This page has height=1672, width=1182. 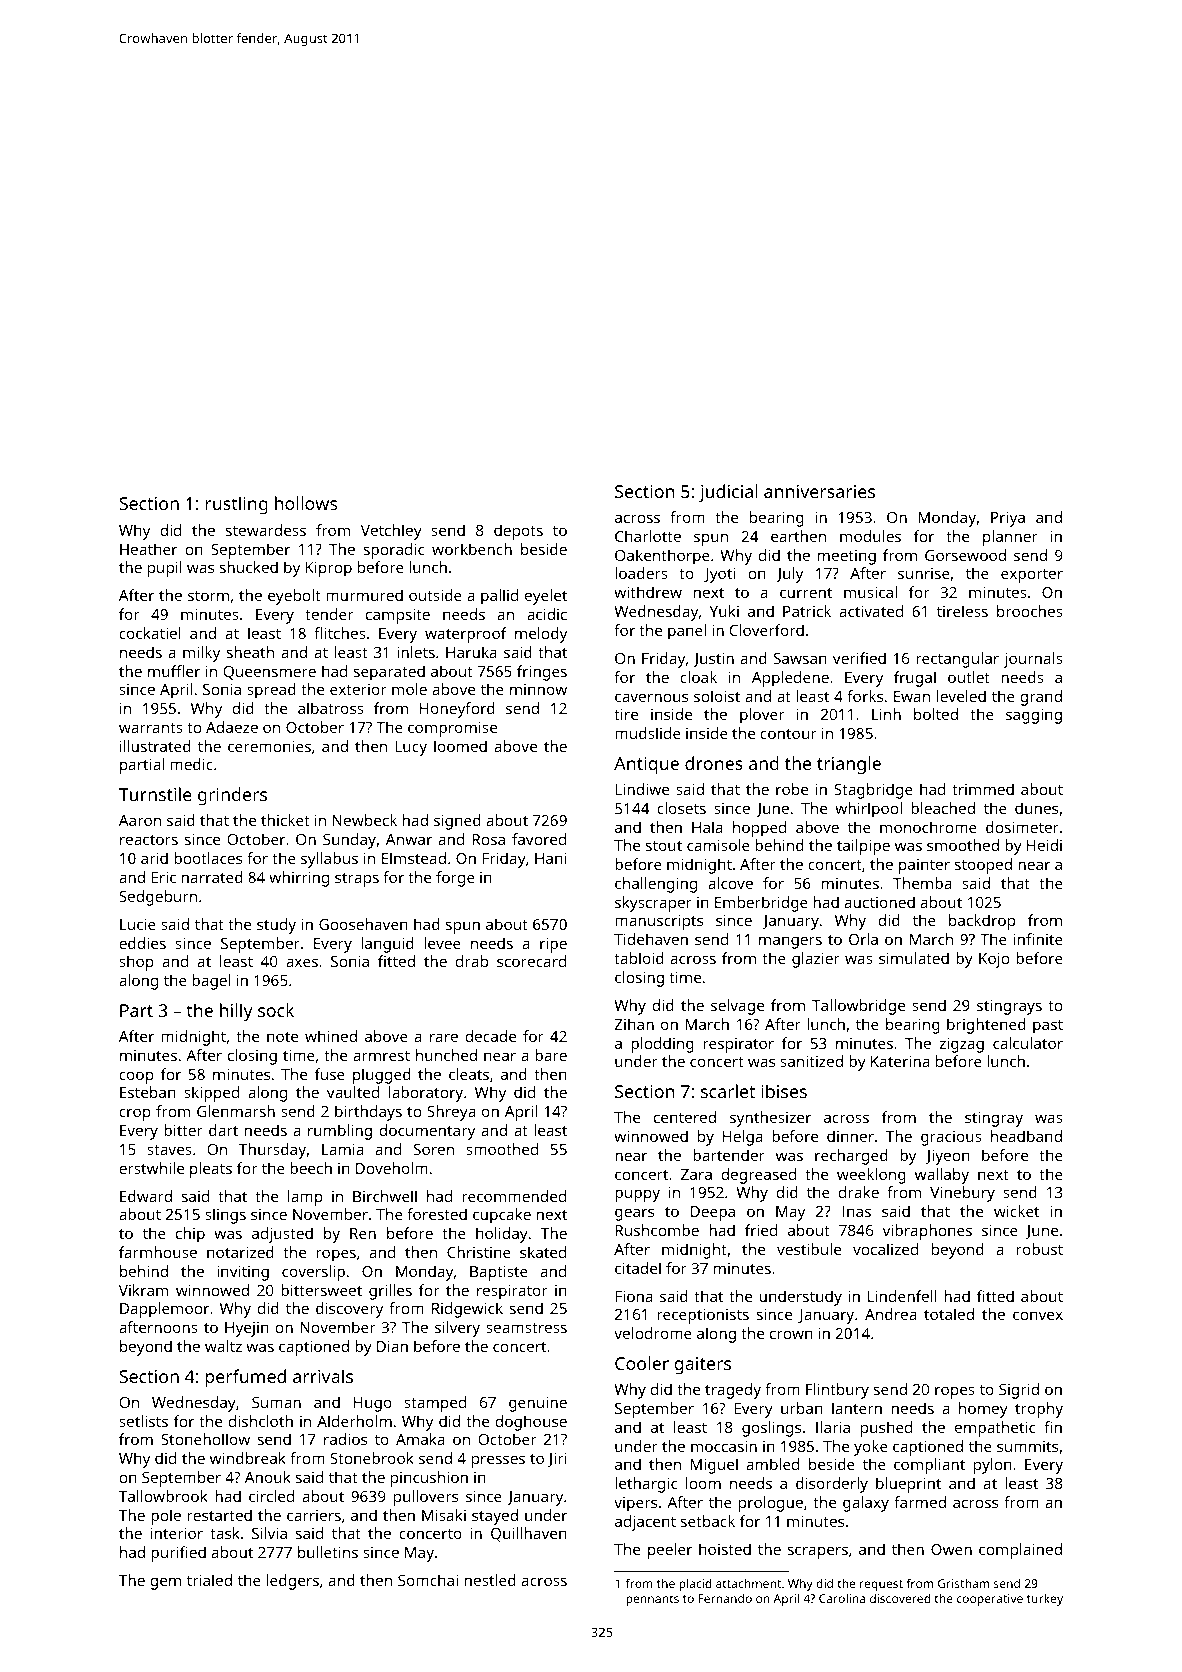 I want to click on warrants, so click(x=151, y=728).
